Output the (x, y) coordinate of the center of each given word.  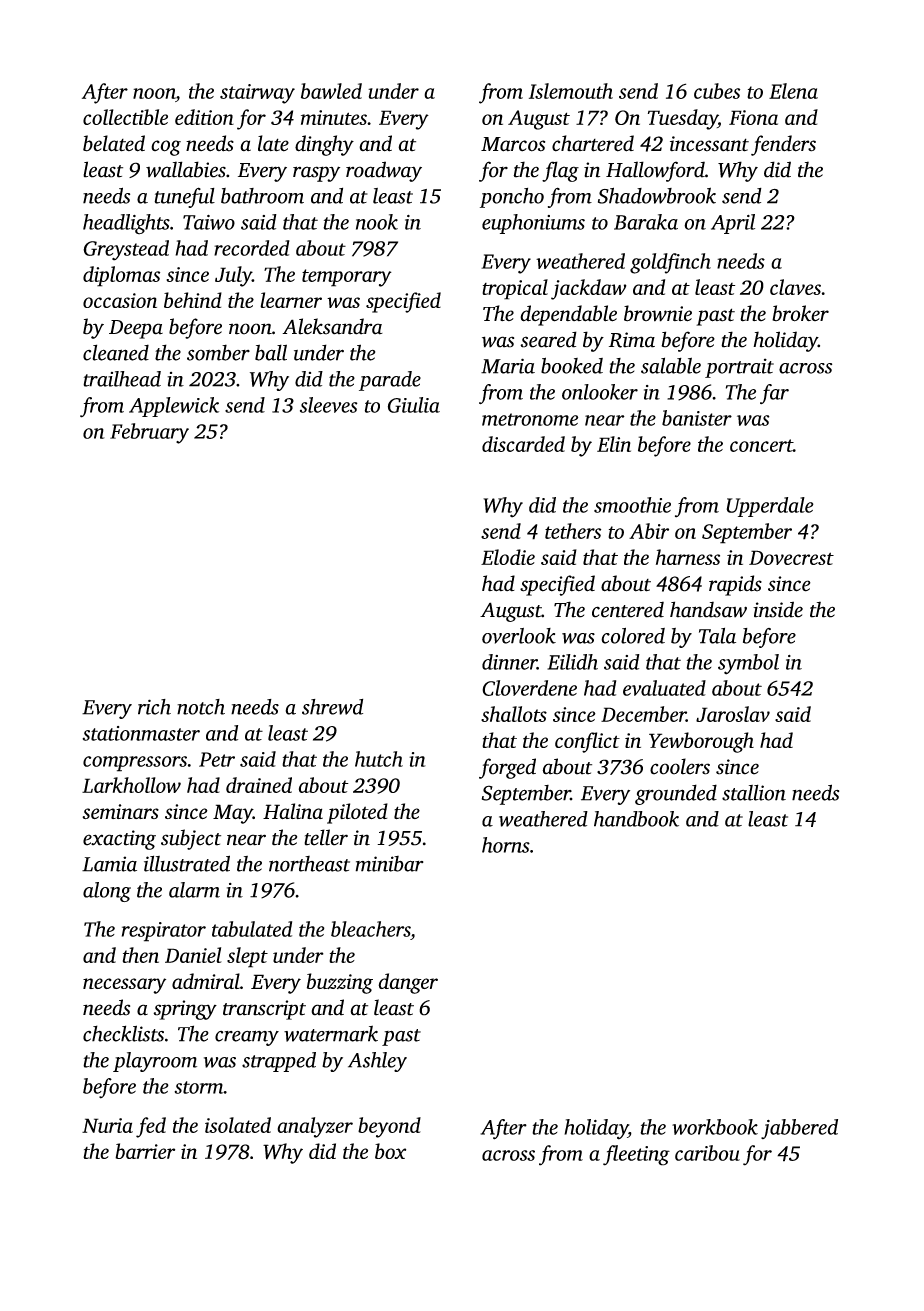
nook (377, 222)
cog (166, 148)
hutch (379, 759)
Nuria (107, 1125)
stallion (754, 792)
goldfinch (670, 263)
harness (688, 557)
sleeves (329, 405)
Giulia (414, 405)
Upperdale (770, 507)
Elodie (508, 557)
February (149, 433)
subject (191, 839)
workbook (715, 1127)
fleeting (636, 1155)
